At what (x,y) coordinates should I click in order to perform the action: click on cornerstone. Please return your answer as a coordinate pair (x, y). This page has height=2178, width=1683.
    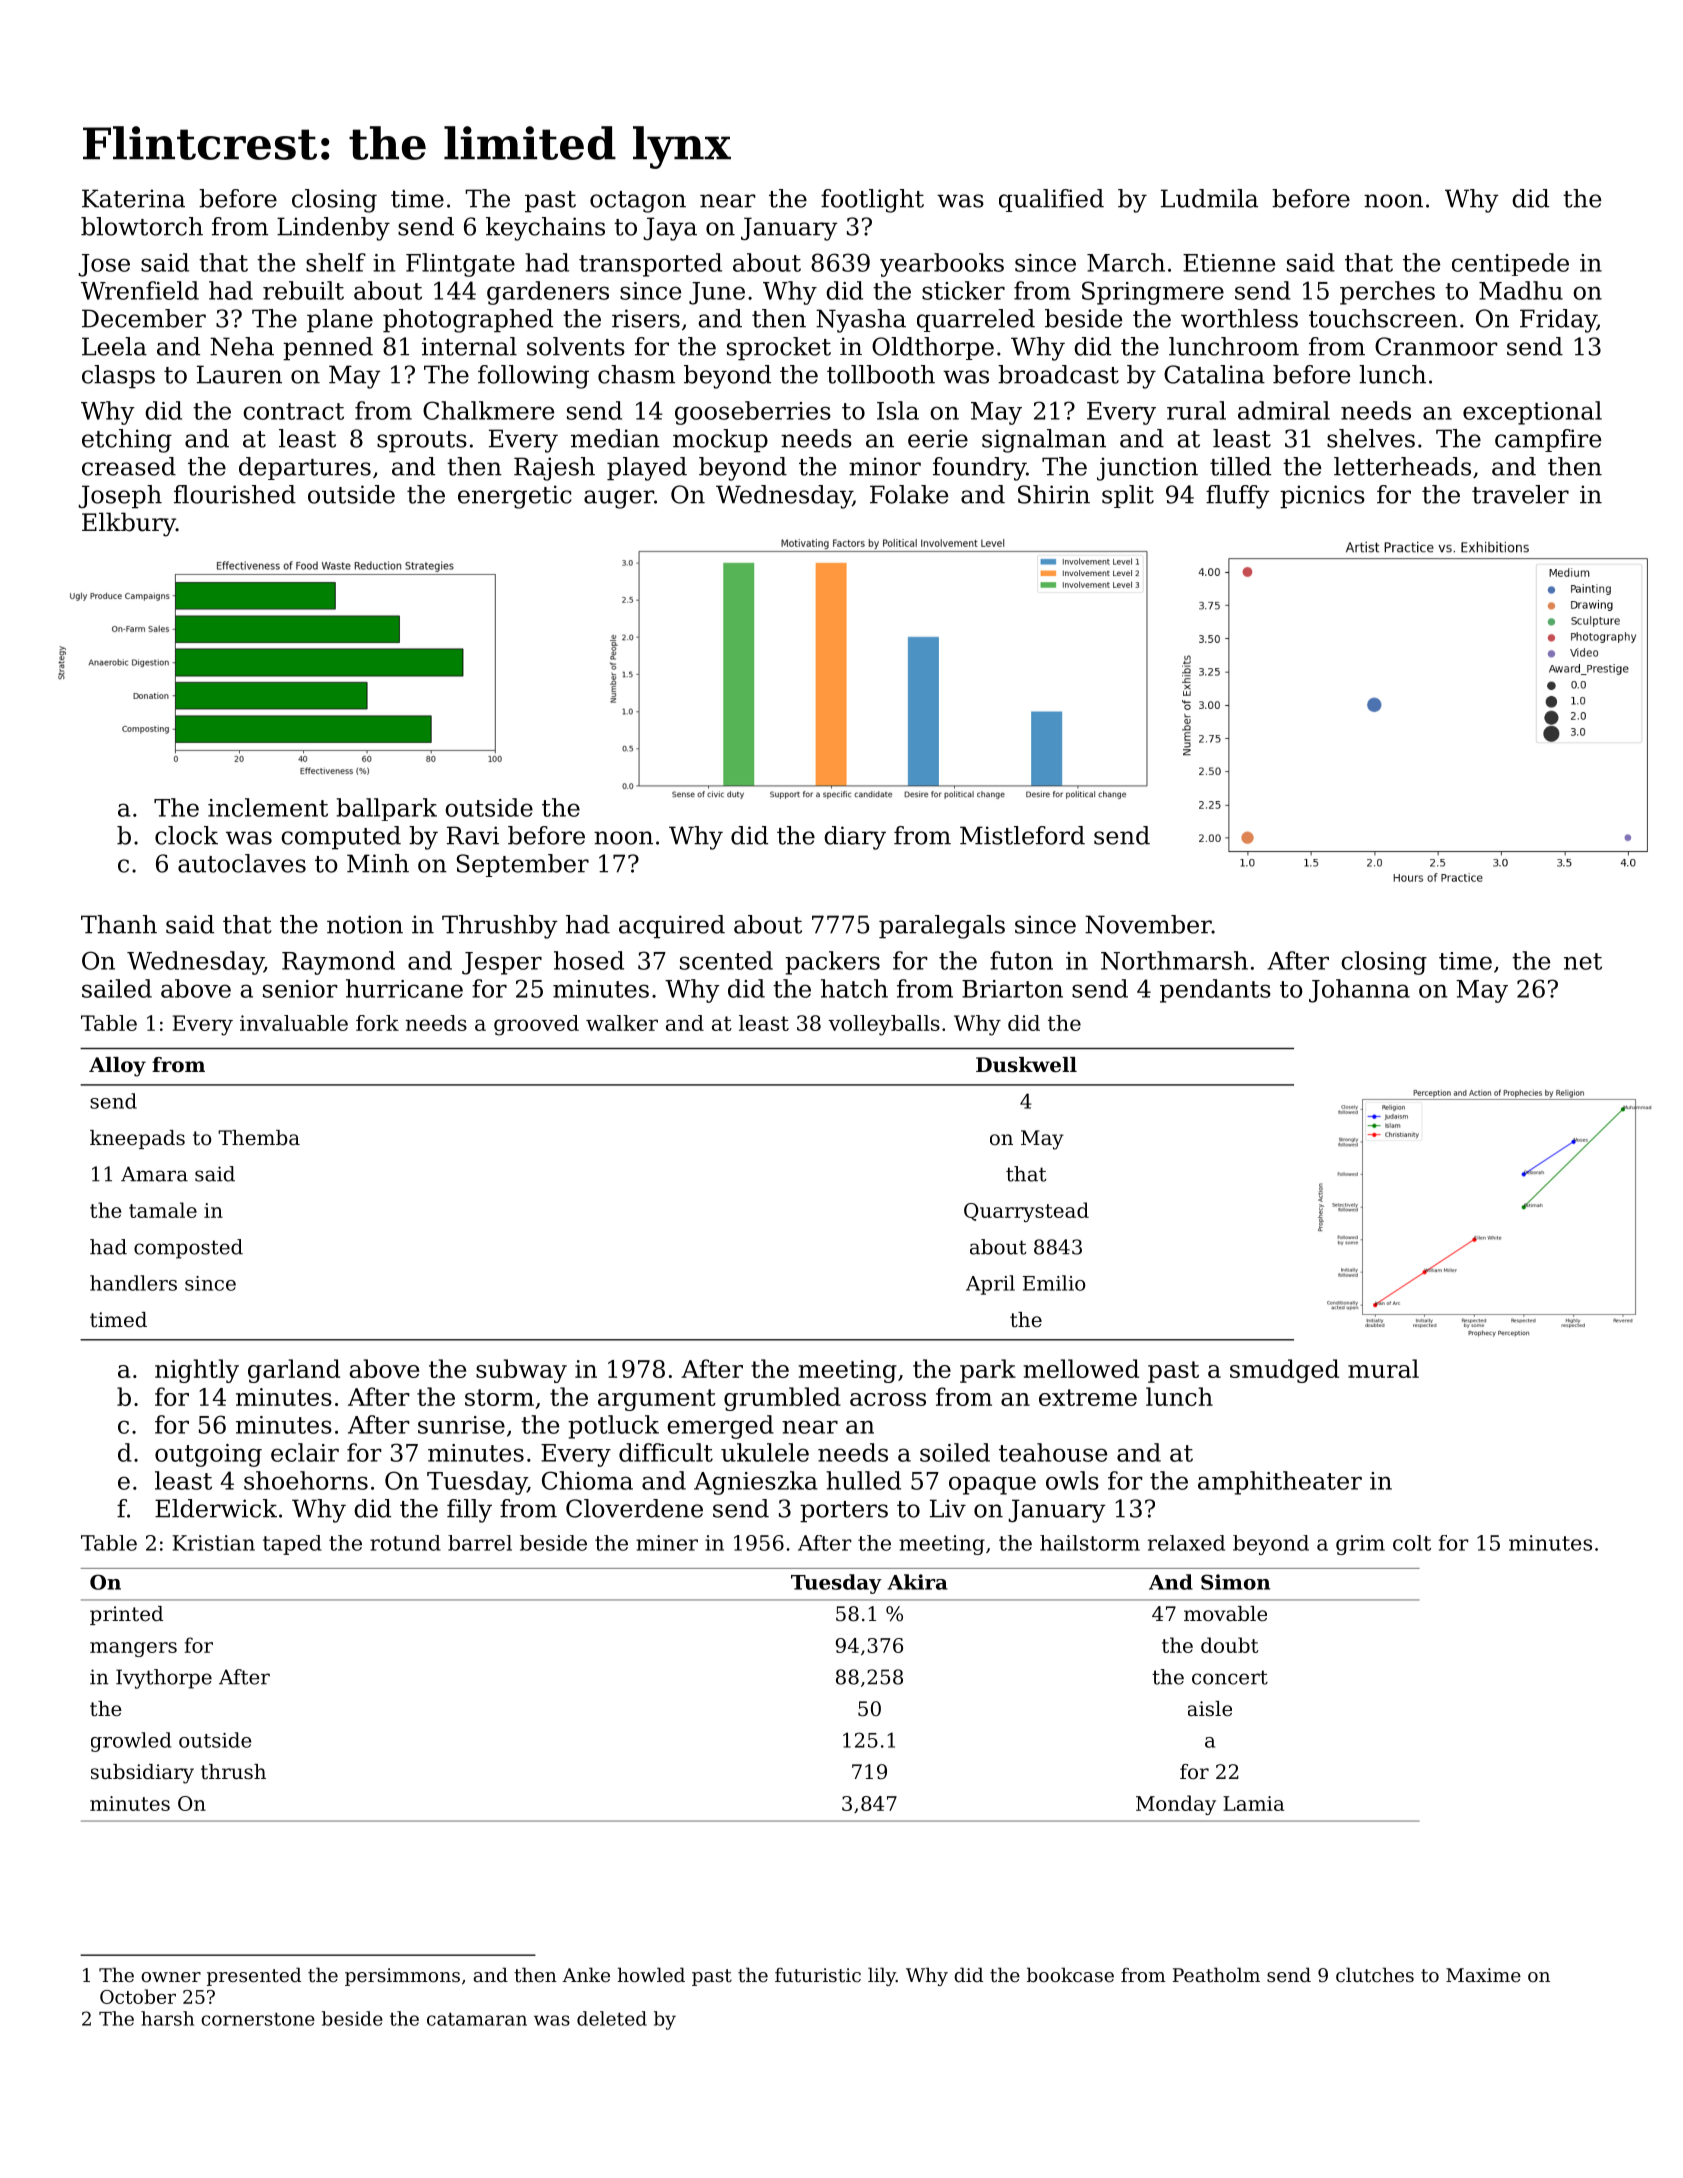
    Looking at the image, I should click on (258, 2019).
